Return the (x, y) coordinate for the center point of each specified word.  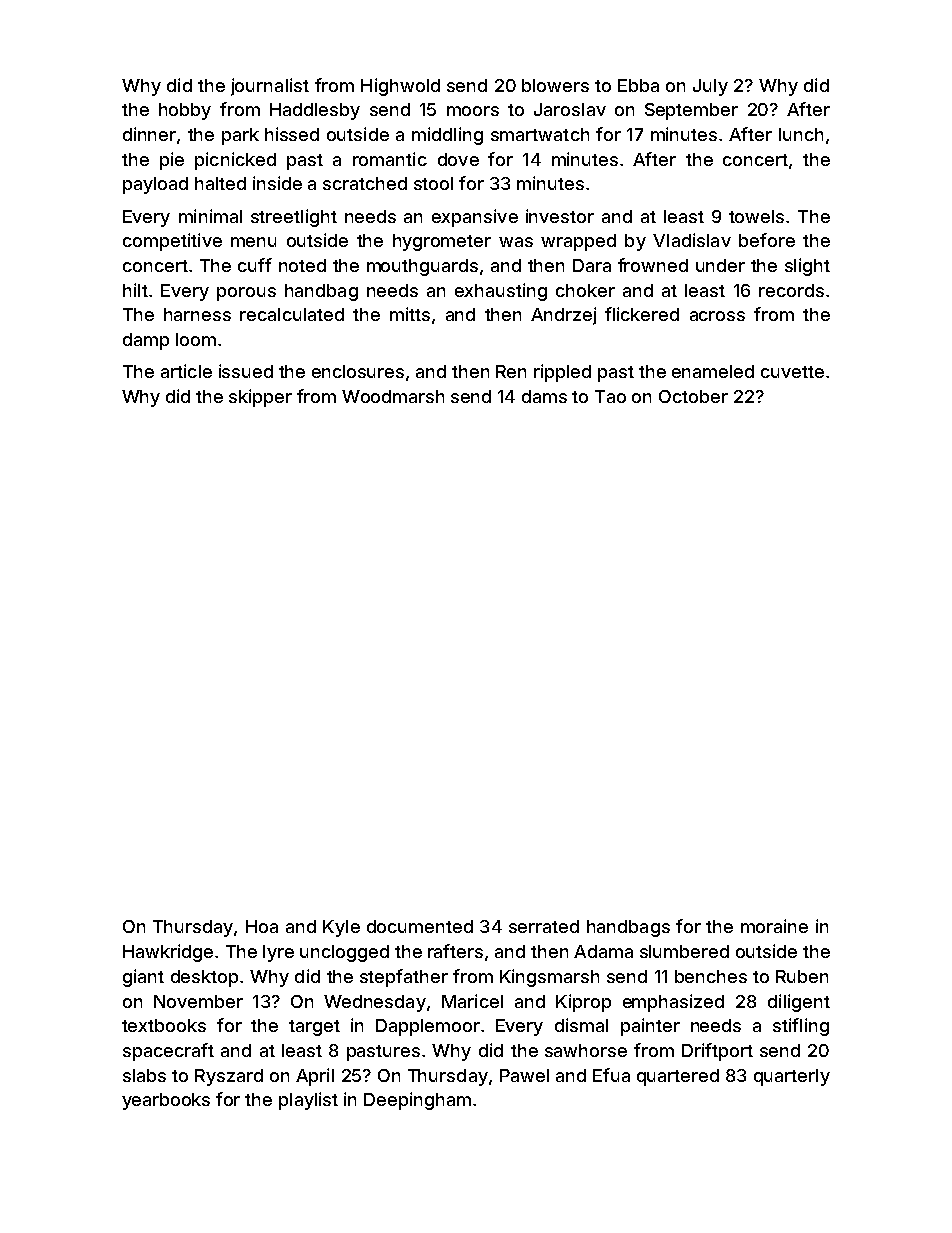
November (198, 1001)
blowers (555, 85)
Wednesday (375, 1003)
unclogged (344, 953)
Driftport (717, 1052)
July (710, 87)
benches (711, 976)
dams (544, 396)
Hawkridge (168, 953)
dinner (149, 134)
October (693, 396)
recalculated (292, 314)
